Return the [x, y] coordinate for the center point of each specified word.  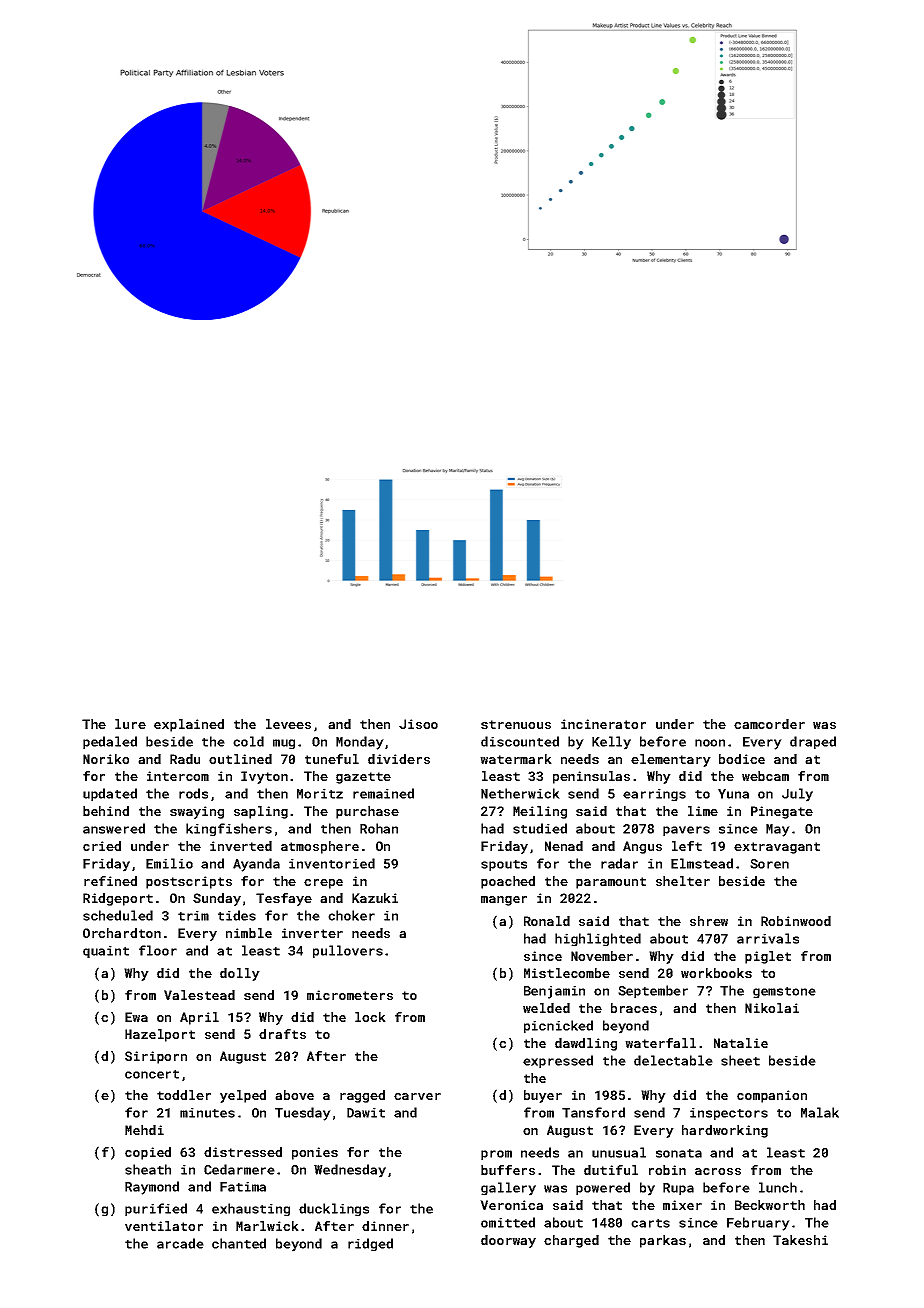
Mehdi [144, 1130]
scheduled [118, 915]
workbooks [716, 973]
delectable [673, 1060]
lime [703, 811]
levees [288, 724]
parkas [663, 1241]
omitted [508, 1222]
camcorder [769, 724]
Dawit [366, 1113]
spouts [504, 865]
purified [156, 1209]
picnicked [558, 1026]
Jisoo [418, 724]
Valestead [199, 995]
